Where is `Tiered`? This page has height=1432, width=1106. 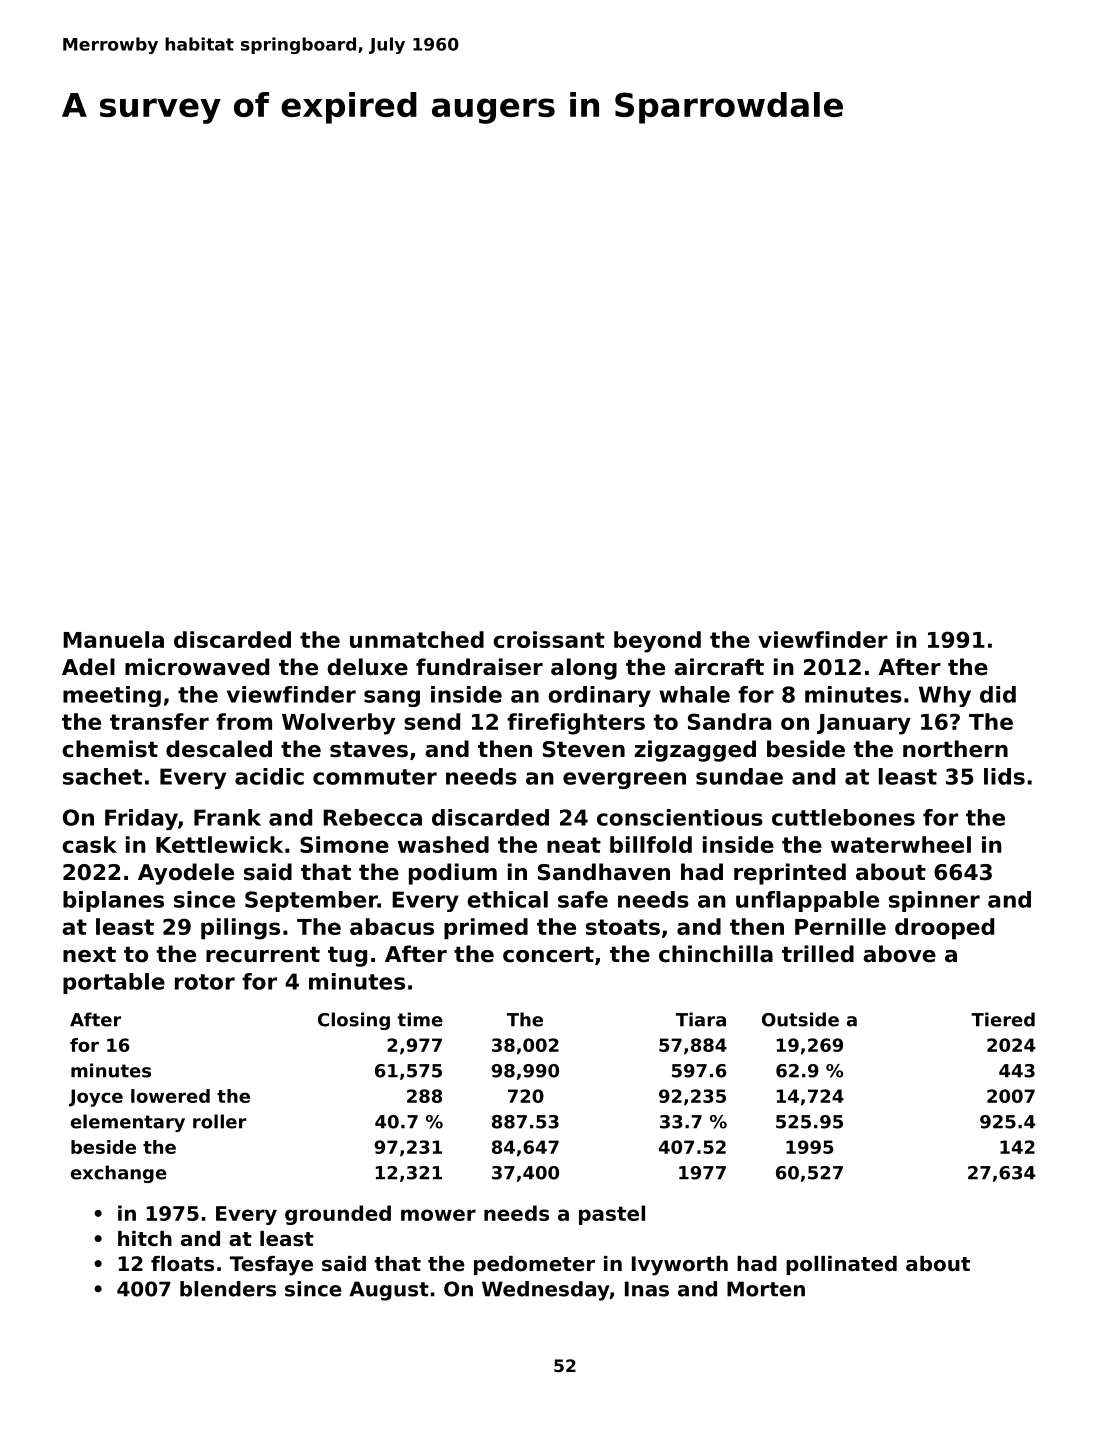 Tiered is located at coordinates (1003, 1019).
